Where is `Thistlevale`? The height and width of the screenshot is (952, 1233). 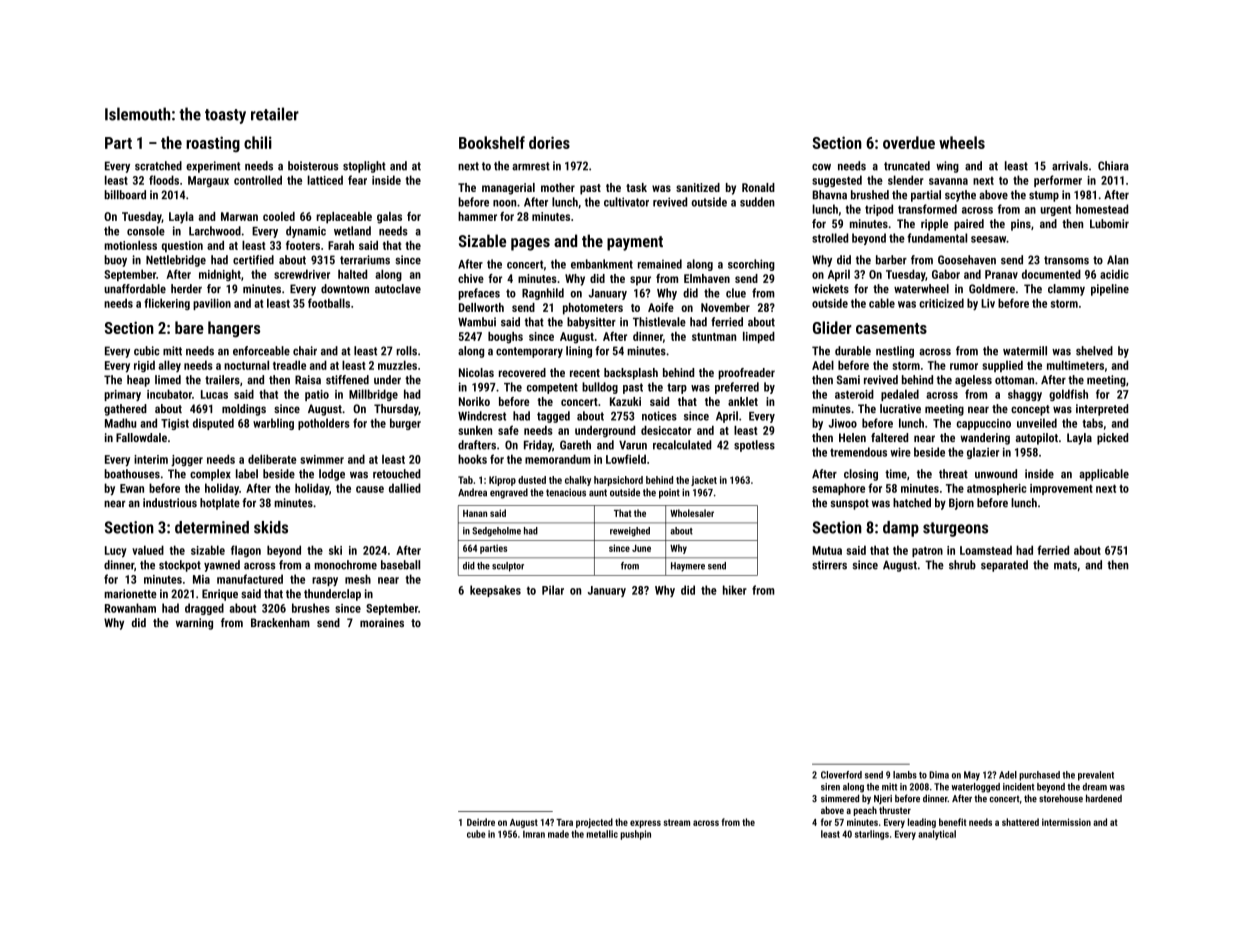
Thistlevale is located at coordinates (659, 322).
